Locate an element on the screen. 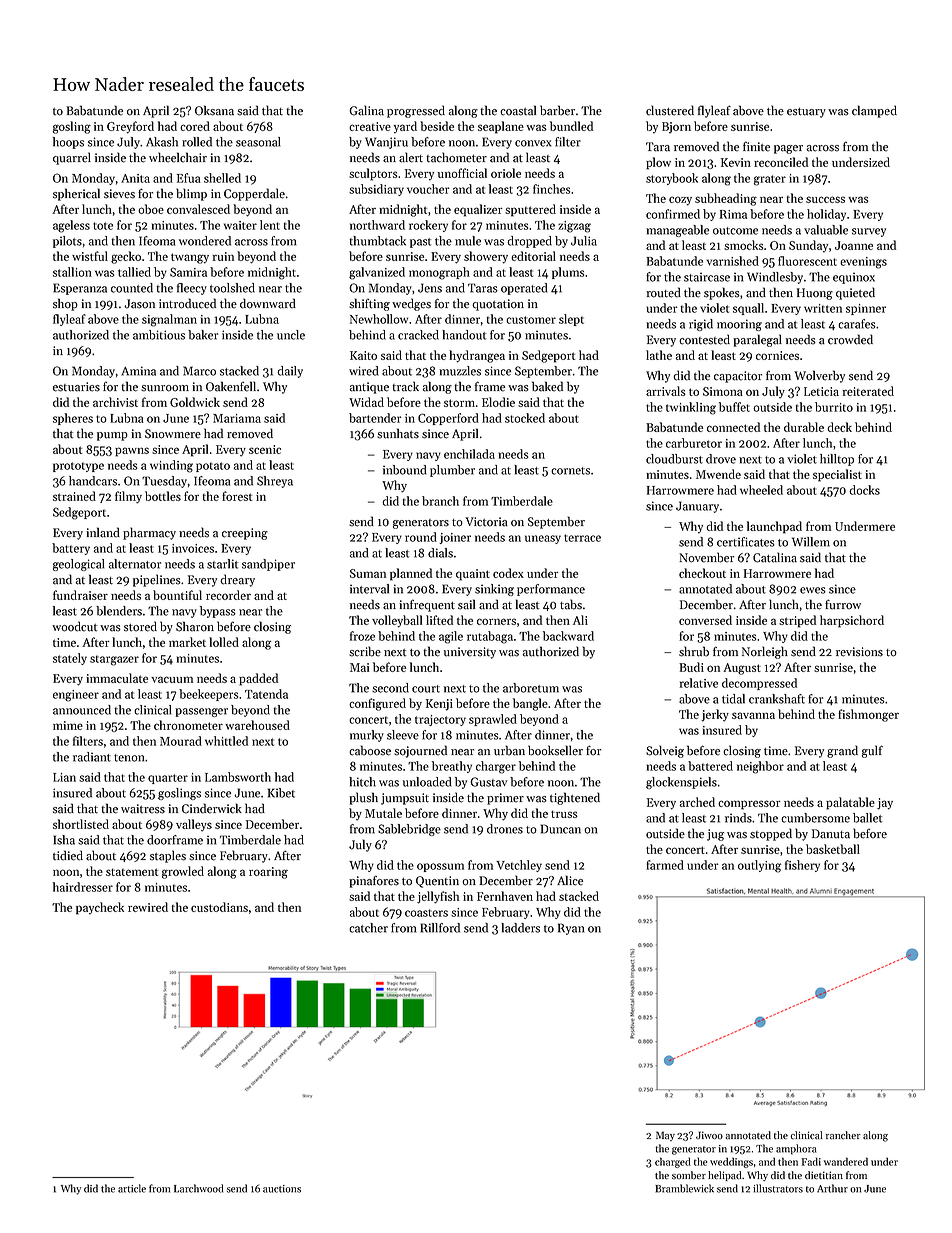 This screenshot has width=952, height=1233. Copperford is located at coordinates (448, 419).
